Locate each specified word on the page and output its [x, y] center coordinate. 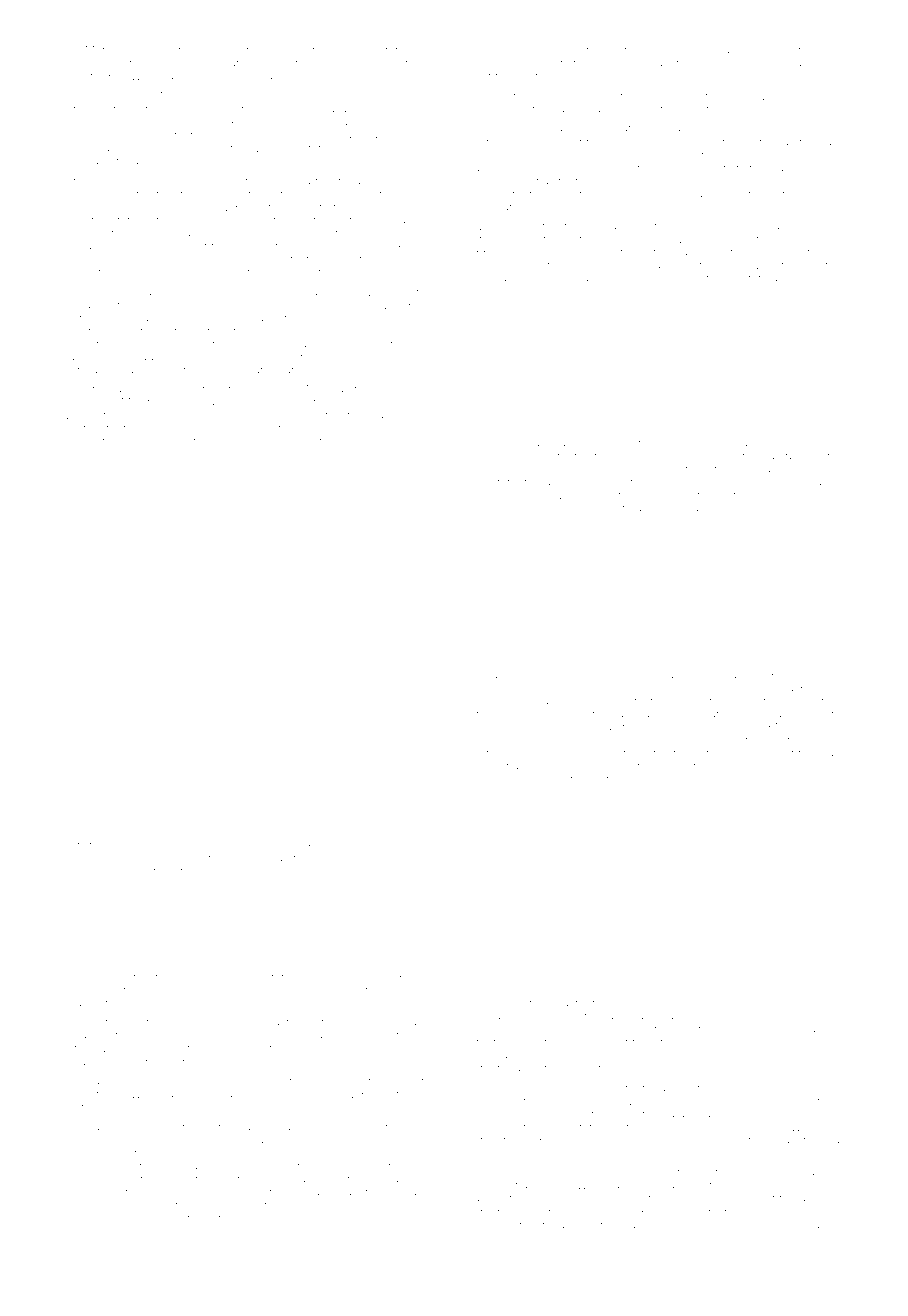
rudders [207, 1218]
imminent [312, 50]
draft [262, 343]
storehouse [321, 246]
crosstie [185, 845]
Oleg [485, 676]
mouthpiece [754, 110]
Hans [758, 50]
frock [287, 108]
